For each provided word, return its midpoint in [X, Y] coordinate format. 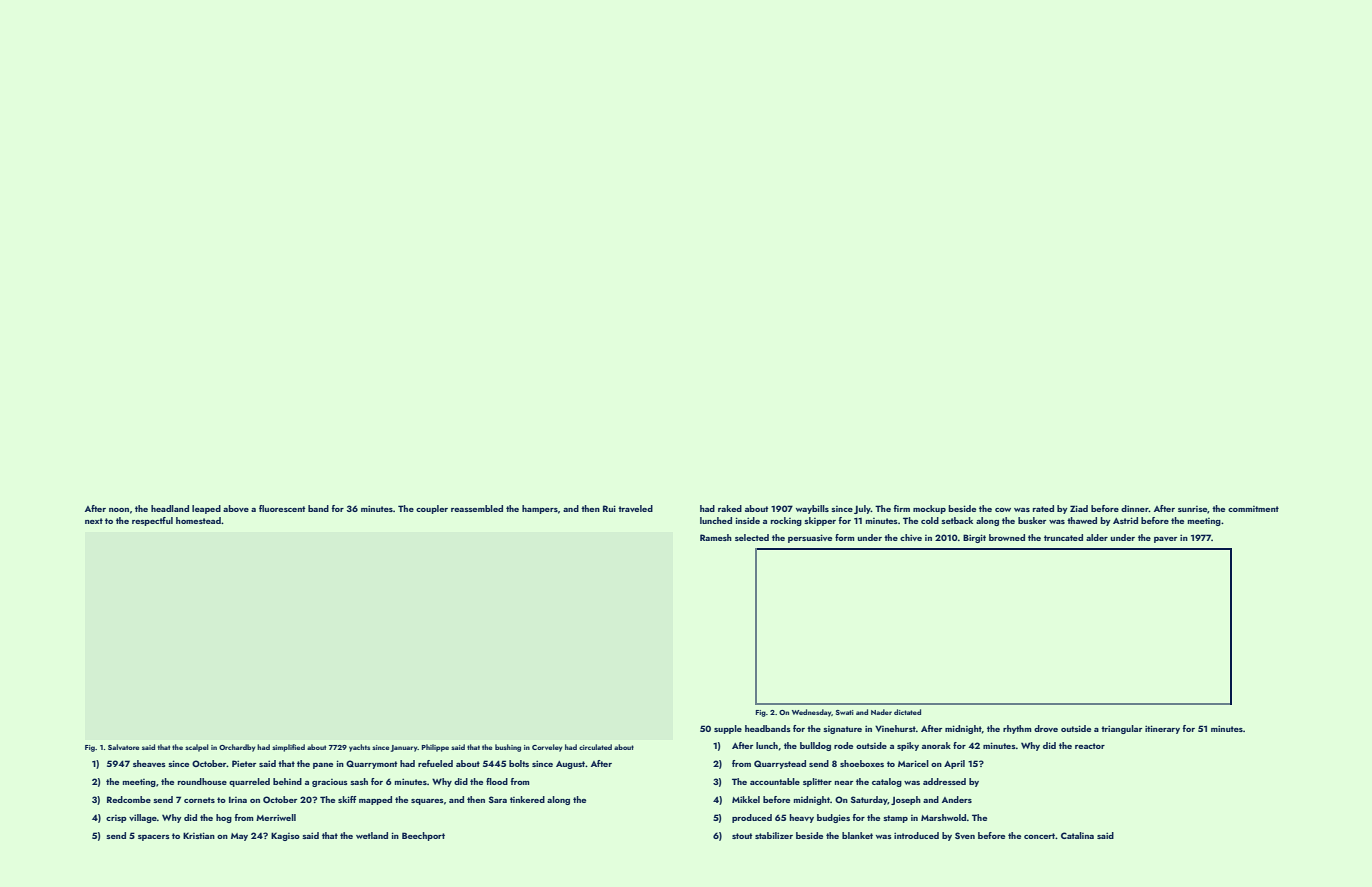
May [239, 837]
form [845, 537]
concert [1039, 836]
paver [1165, 540]
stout [742, 836]
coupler [432, 509]
